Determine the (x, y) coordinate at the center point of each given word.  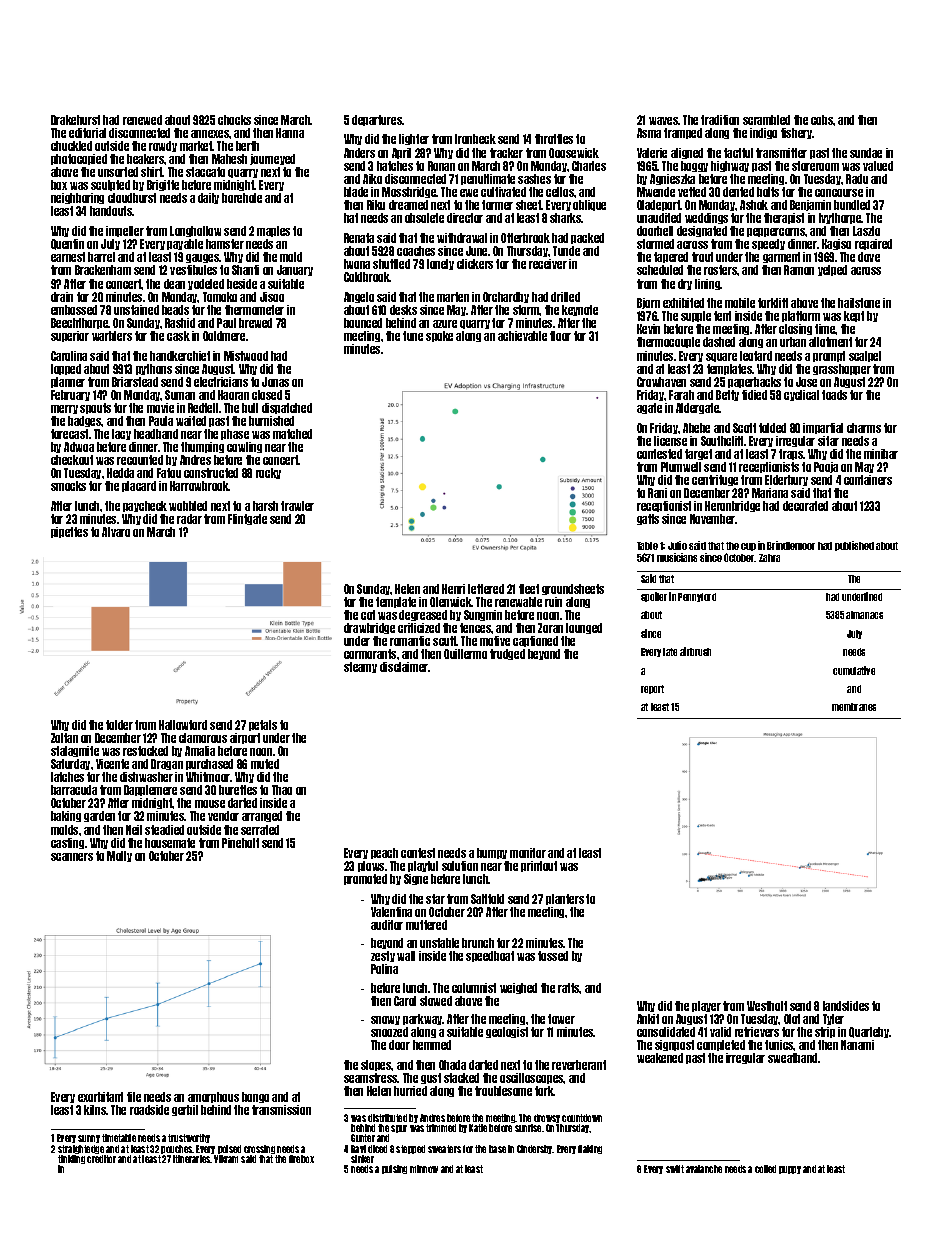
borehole (242, 198)
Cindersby (535, 1149)
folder (119, 725)
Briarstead (135, 382)
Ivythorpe (840, 218)
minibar (881, 454)
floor (560, 336)
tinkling (71, 1159)
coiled (765, 1169)
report (652, 689)
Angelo (359, 297)
